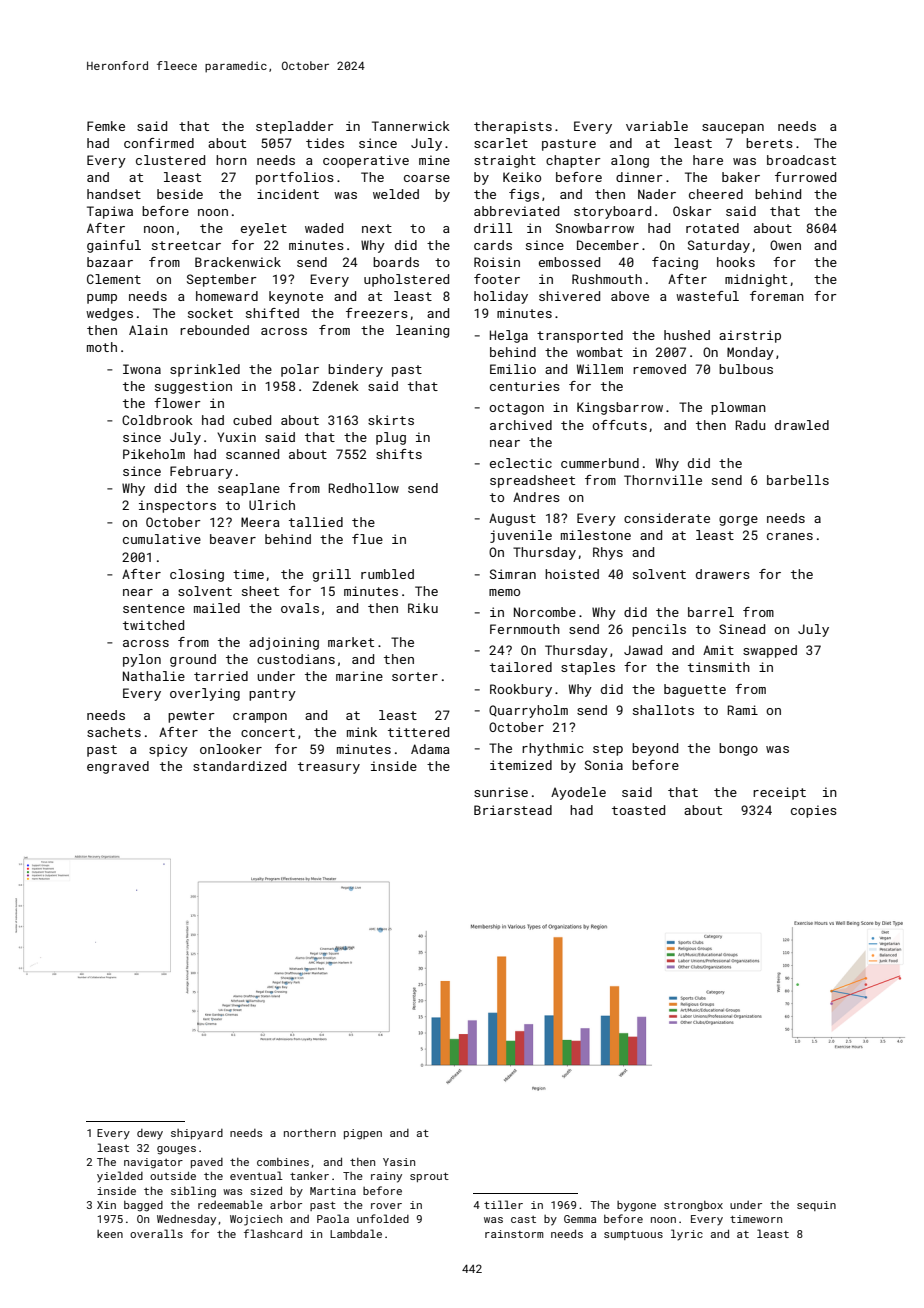  Describe the element at coordinates (738, 749) in the document. I see `bongo` at that location.
